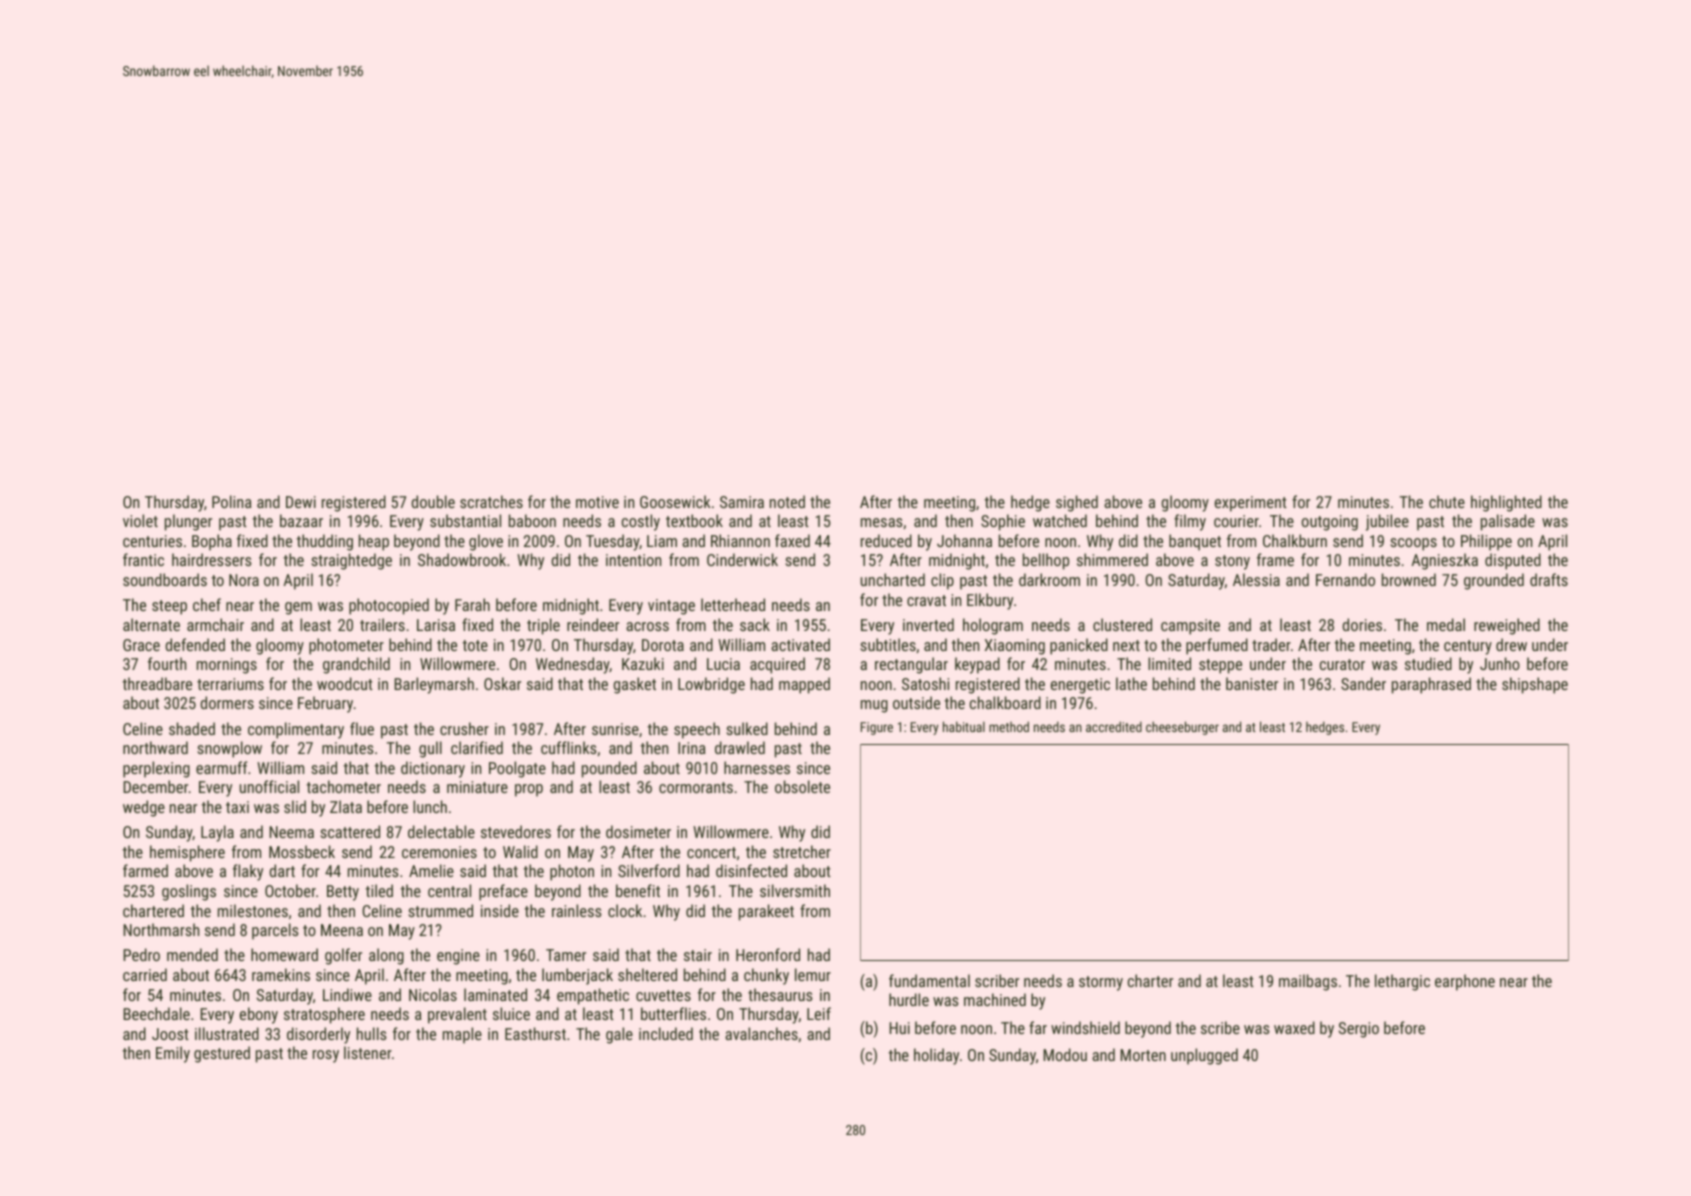 This screenshot has width=1691, height=1196. Describe the element at coordinates (568, 747) in the screenshot. I see `cufflinks` at that location.
